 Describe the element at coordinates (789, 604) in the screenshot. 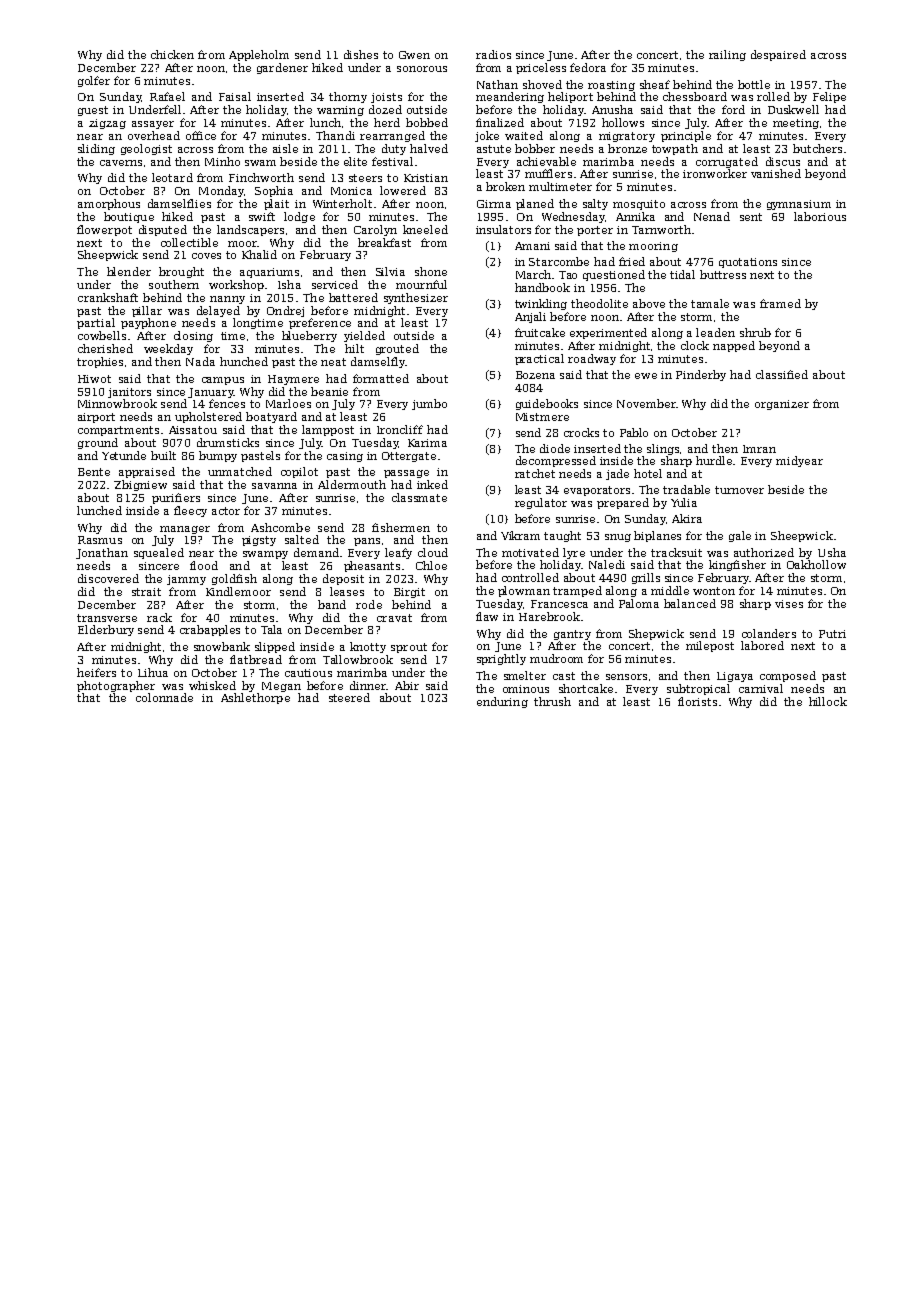

I see `vises` at that location.
